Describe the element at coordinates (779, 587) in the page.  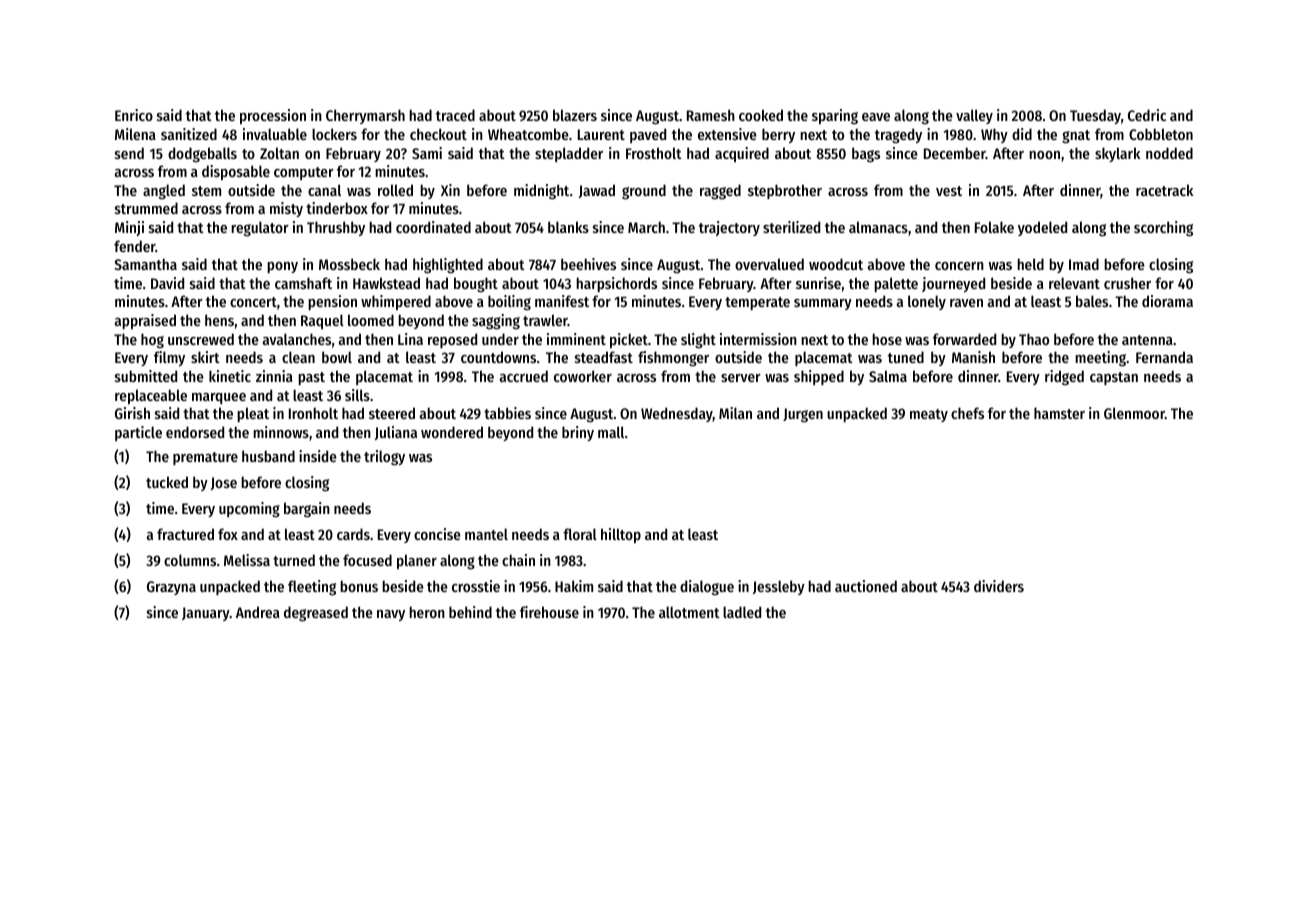
I see `Jessleby` at that location.
